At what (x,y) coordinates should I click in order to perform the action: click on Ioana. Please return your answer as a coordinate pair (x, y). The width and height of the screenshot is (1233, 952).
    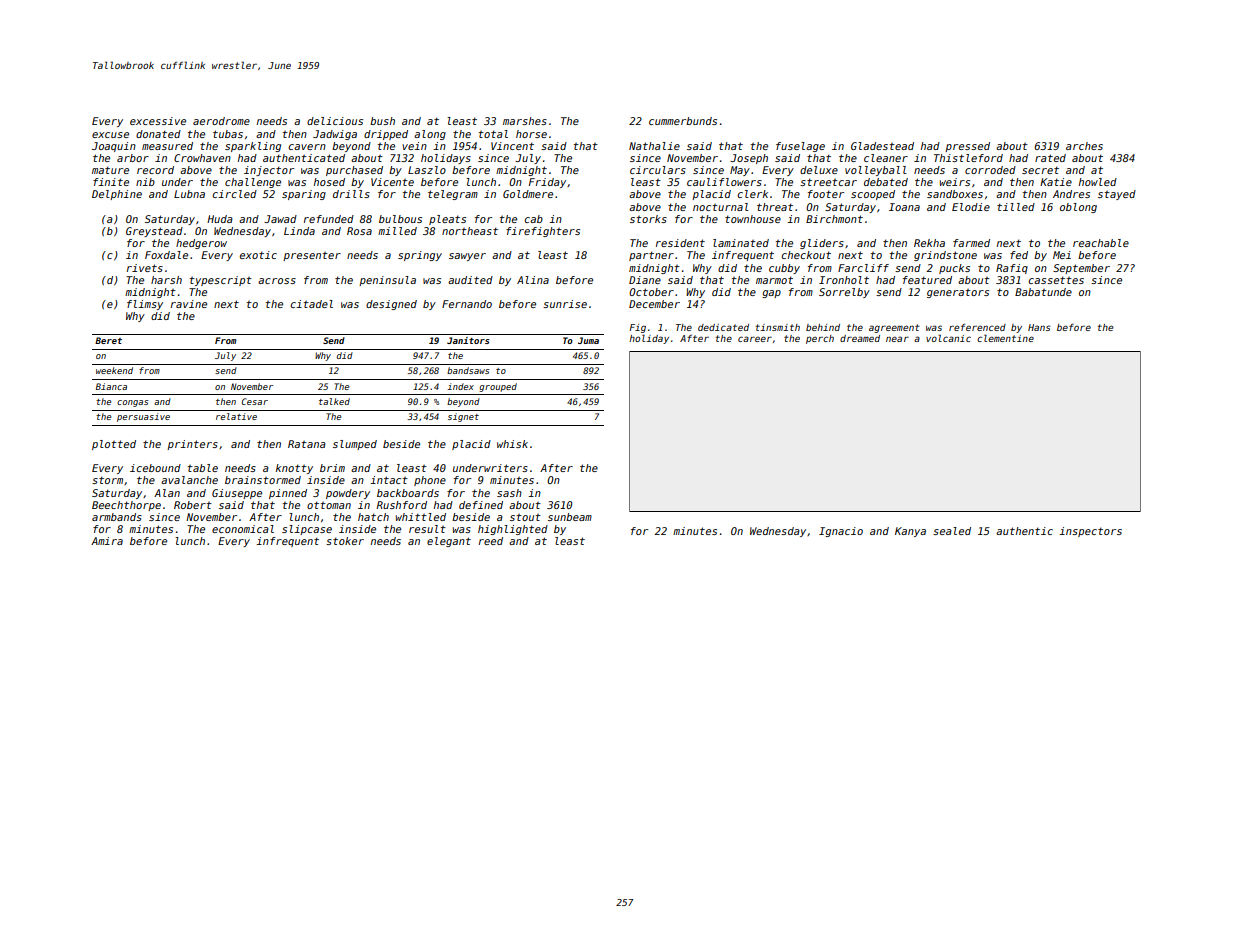
    Looking at the image, I should click on (904, 207).
